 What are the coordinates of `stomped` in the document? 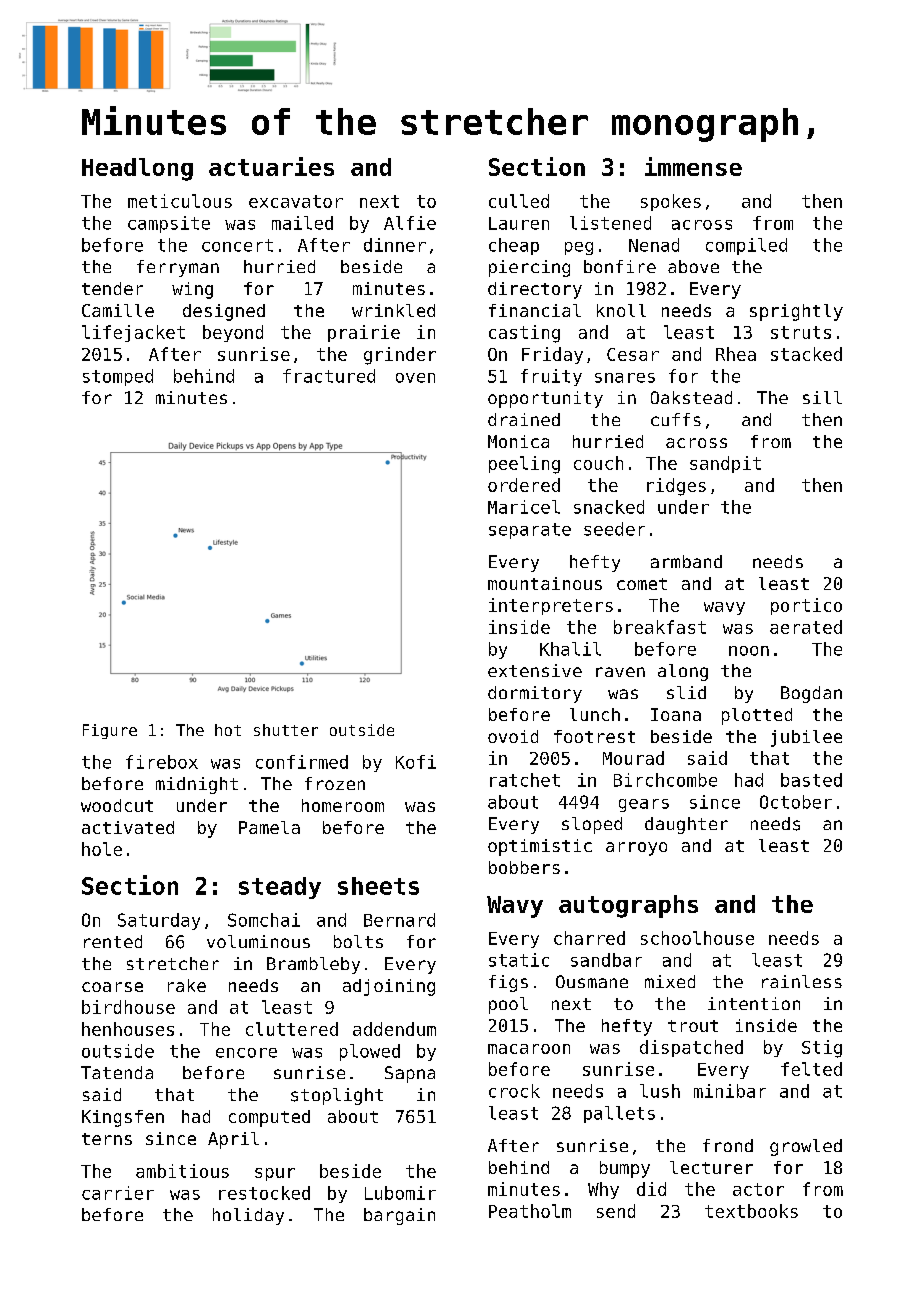 It's located at (118, 377).
